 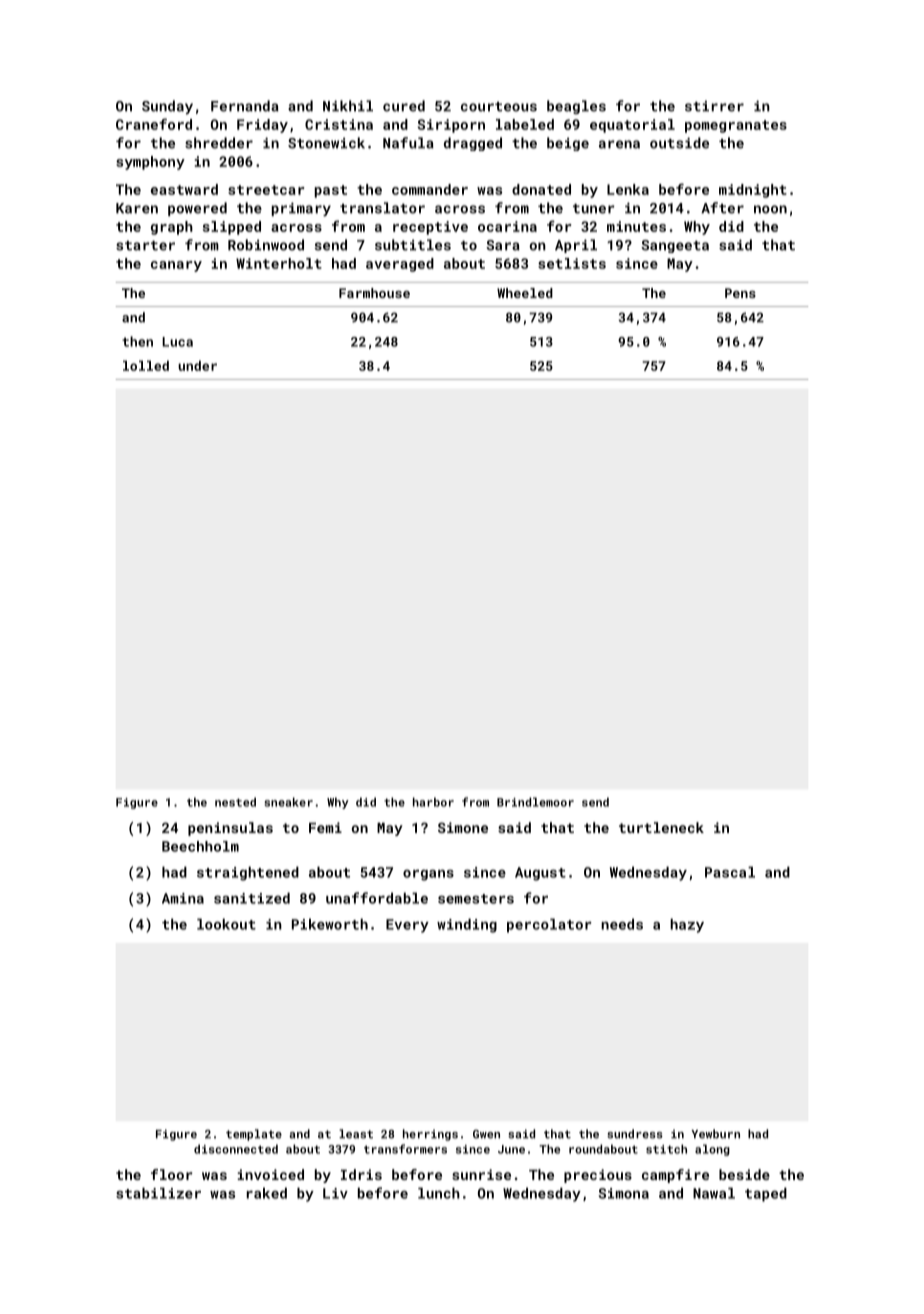 What do you see at coordinates (525, 293) in the screenshot?
I see `Wheeled` at bounding box center [525, 293].
